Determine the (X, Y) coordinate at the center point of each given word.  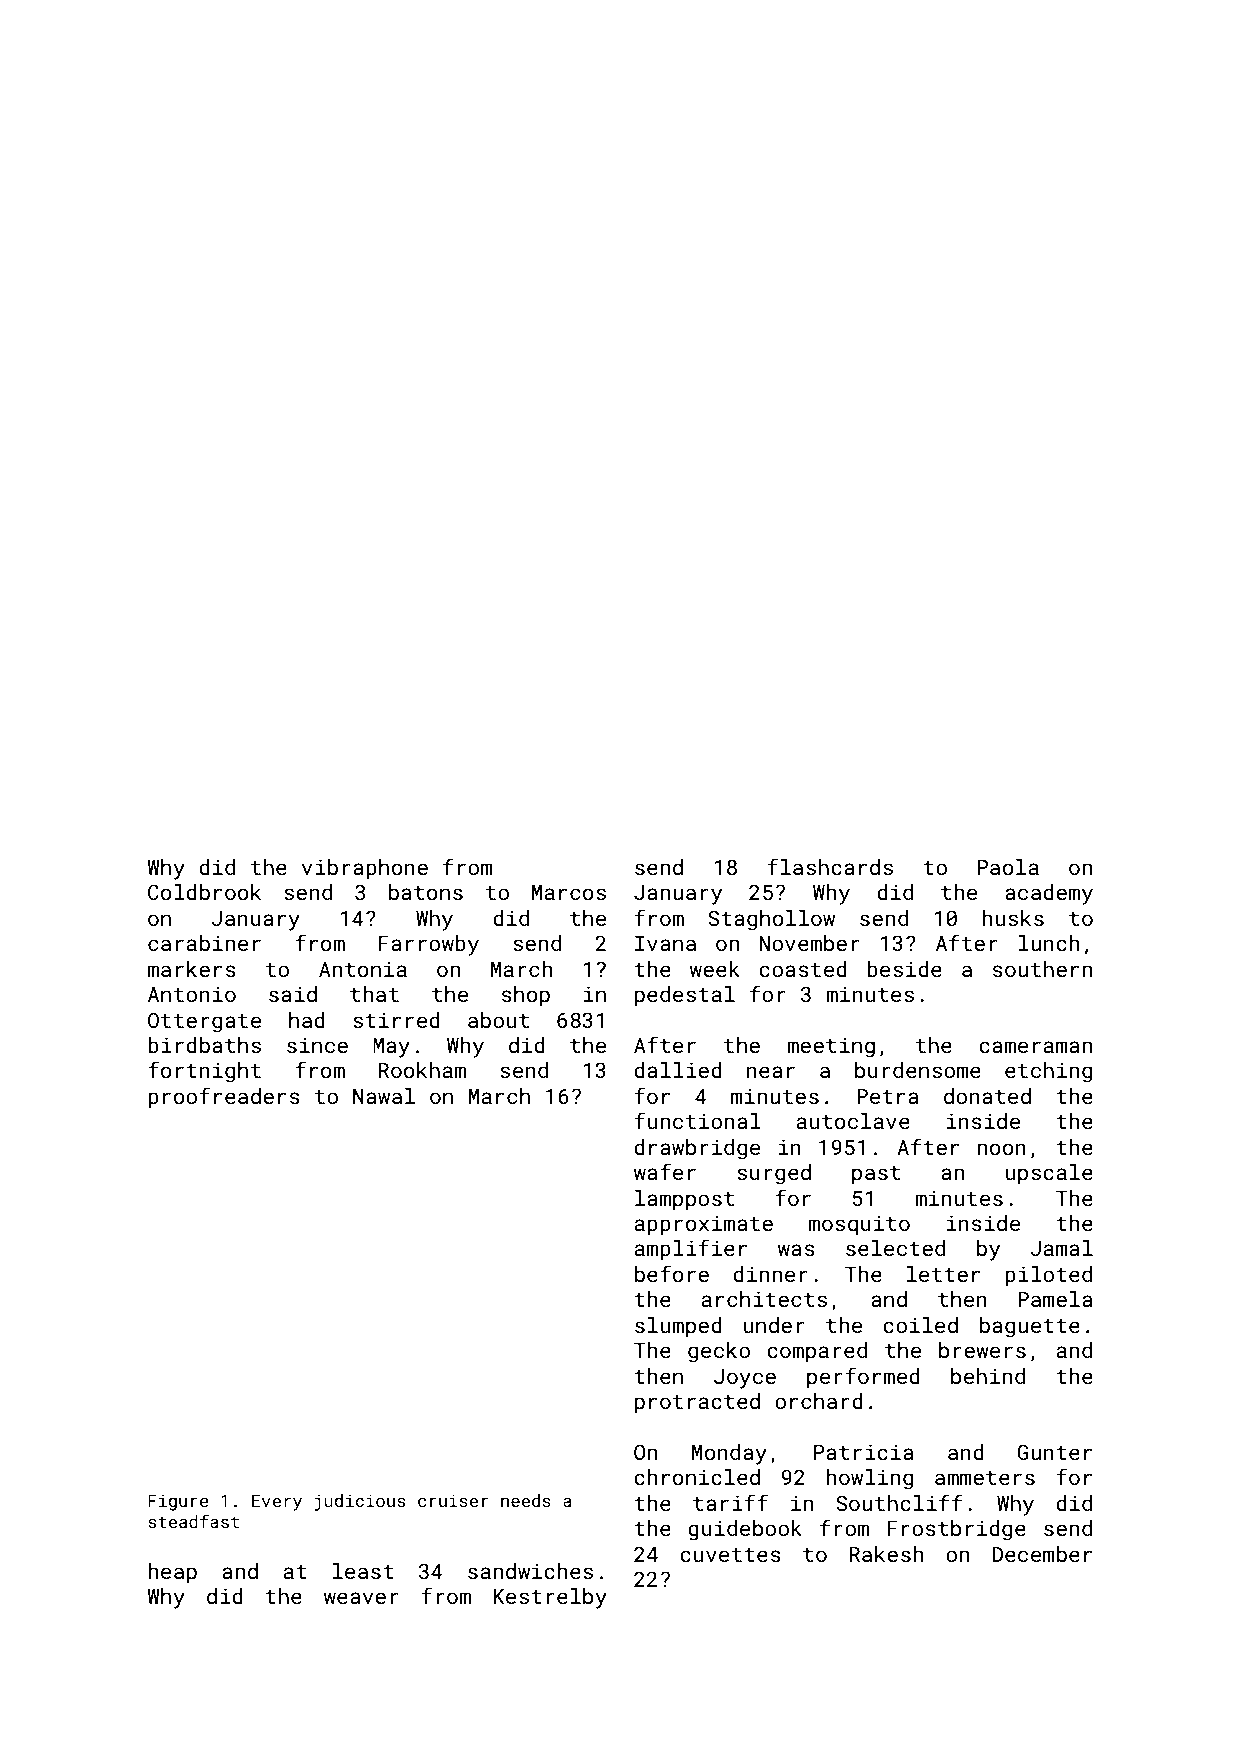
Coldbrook (204, 892)
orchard (819, 1401)
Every (277, 1502)
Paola (1008, 867)
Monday (729, 1454)
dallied (678, 1070)
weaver (361, 1598)
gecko (719, 1352)
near (771, 1072)
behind (988, 1376)
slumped (678, 1327)
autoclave (853, 1121)
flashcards (830, 866)
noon (1001, 1149)
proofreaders (224, 1098)
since (317, 1045)
